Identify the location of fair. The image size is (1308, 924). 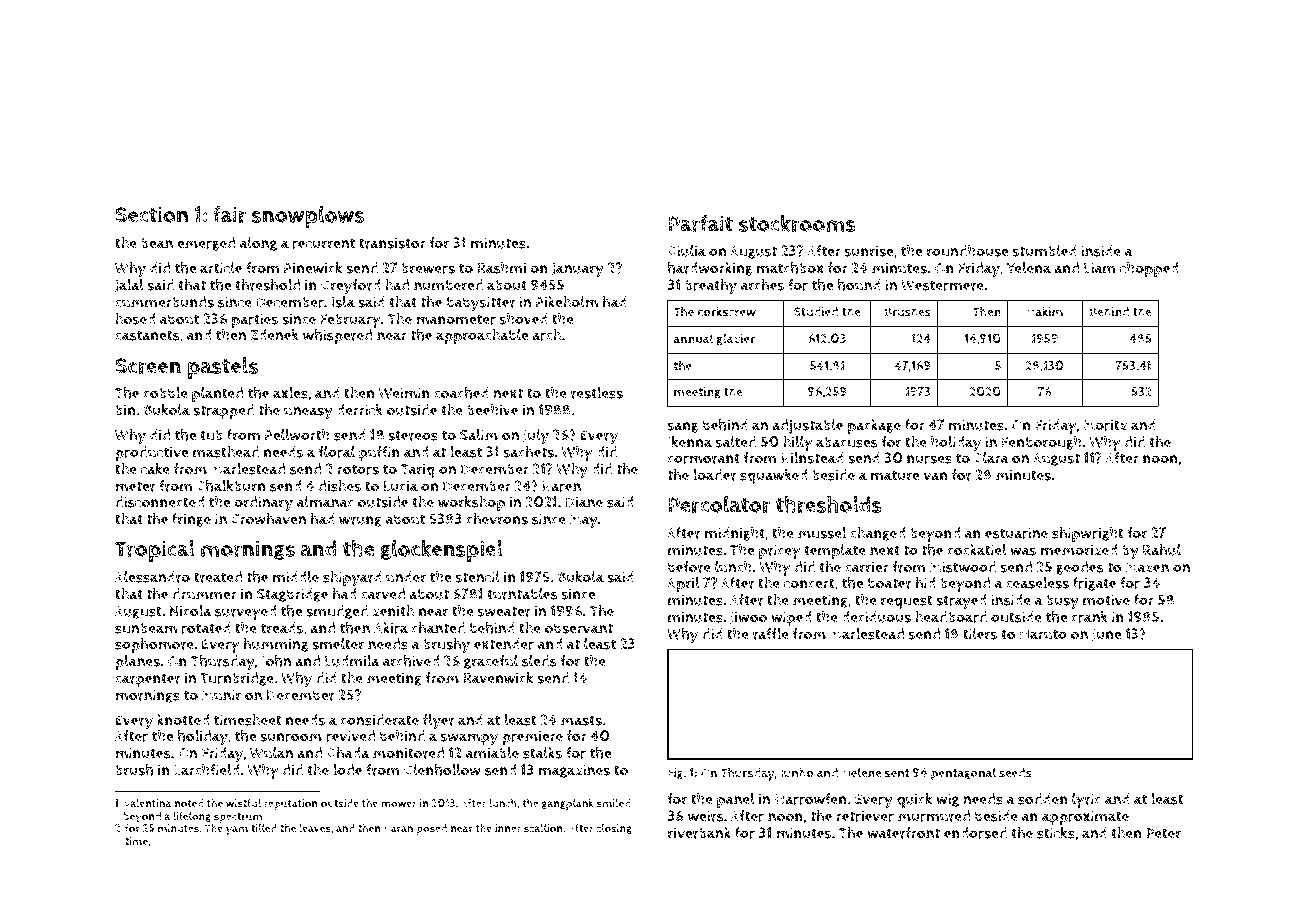
(229, 214).
